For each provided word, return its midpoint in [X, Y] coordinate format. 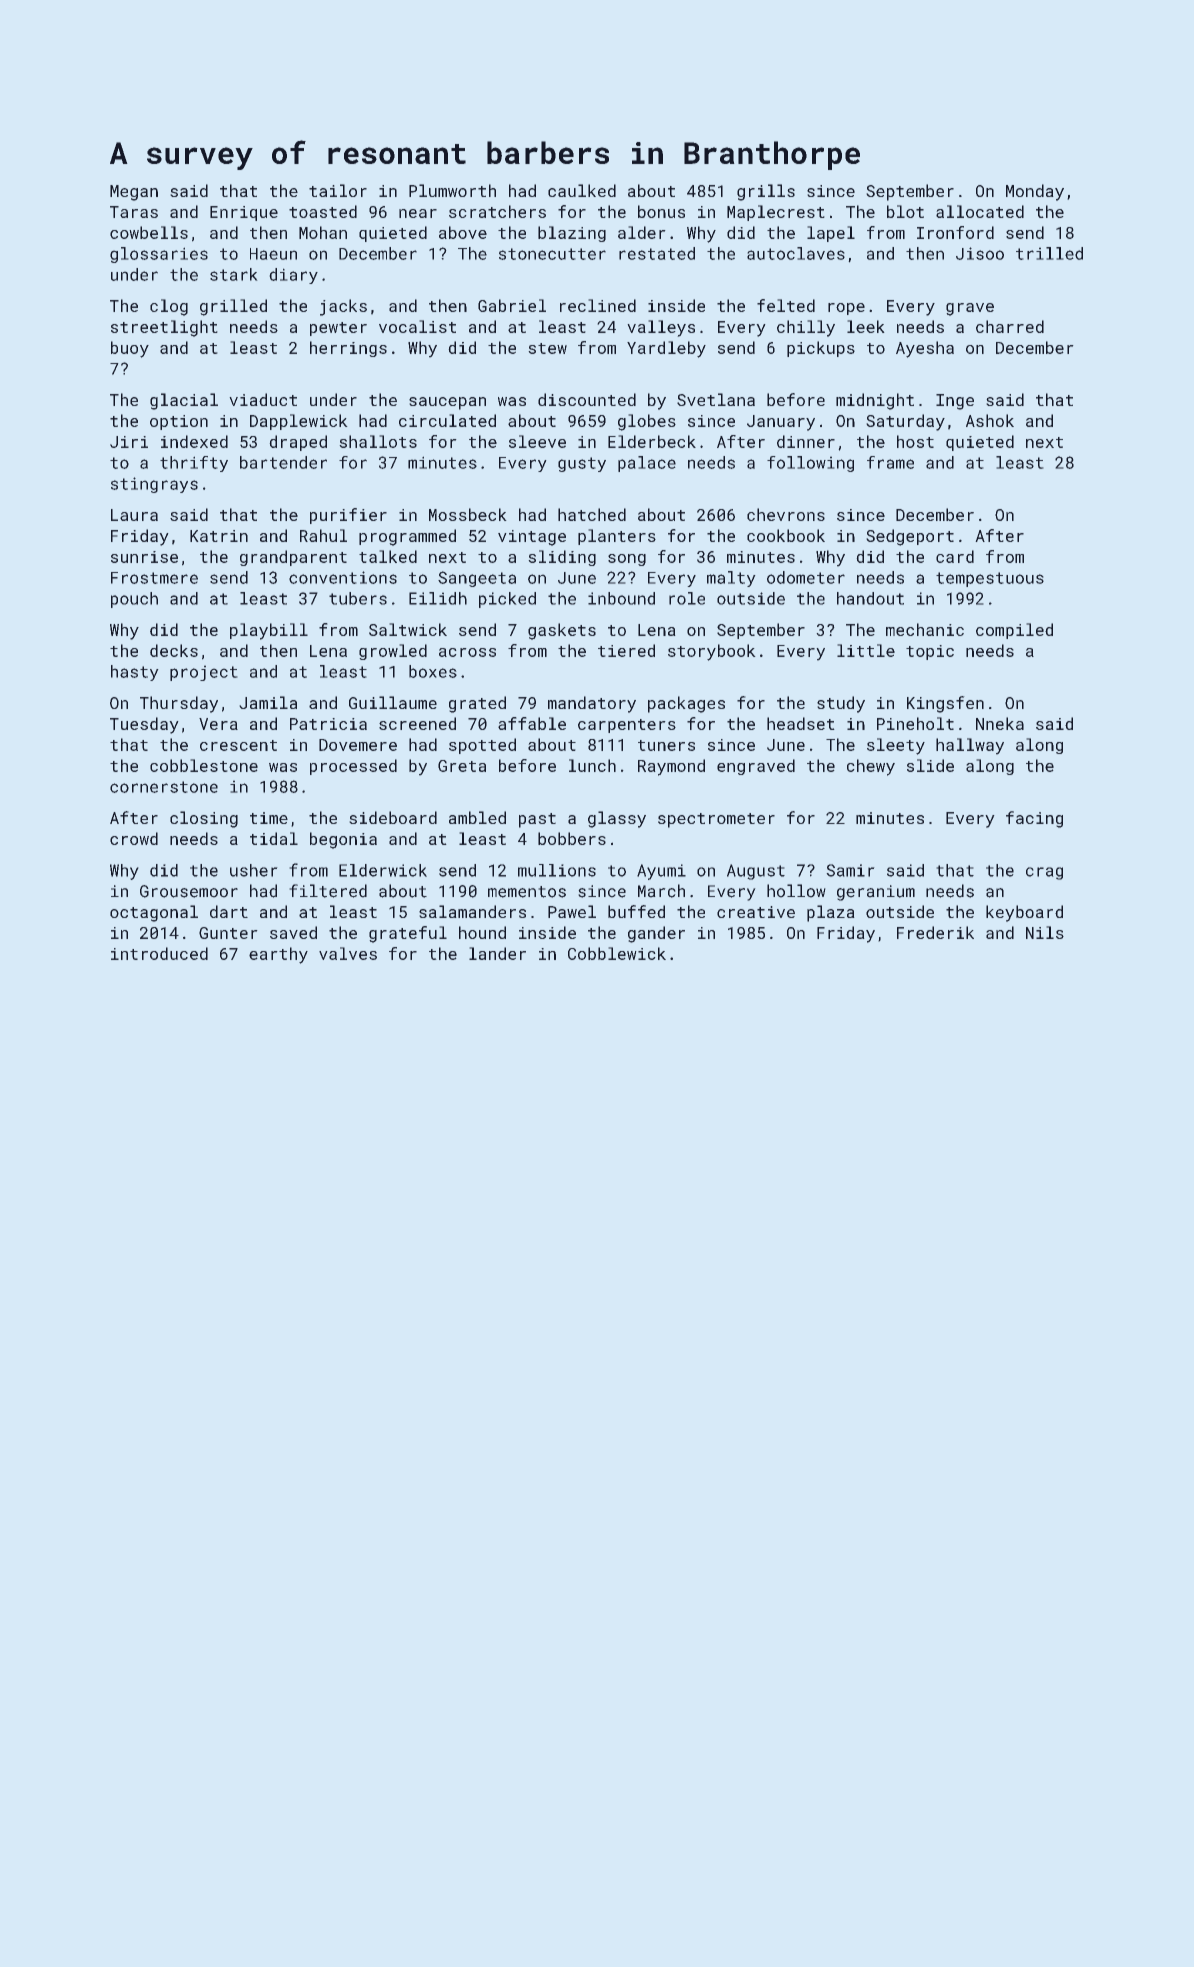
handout [870, 598]
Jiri [129, 442]
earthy [278, 955]
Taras [134, 212]
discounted [587, 399]
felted [786, 305]
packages [686, 704]
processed [353, 767]
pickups [821, 349]
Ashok [990, 420]
